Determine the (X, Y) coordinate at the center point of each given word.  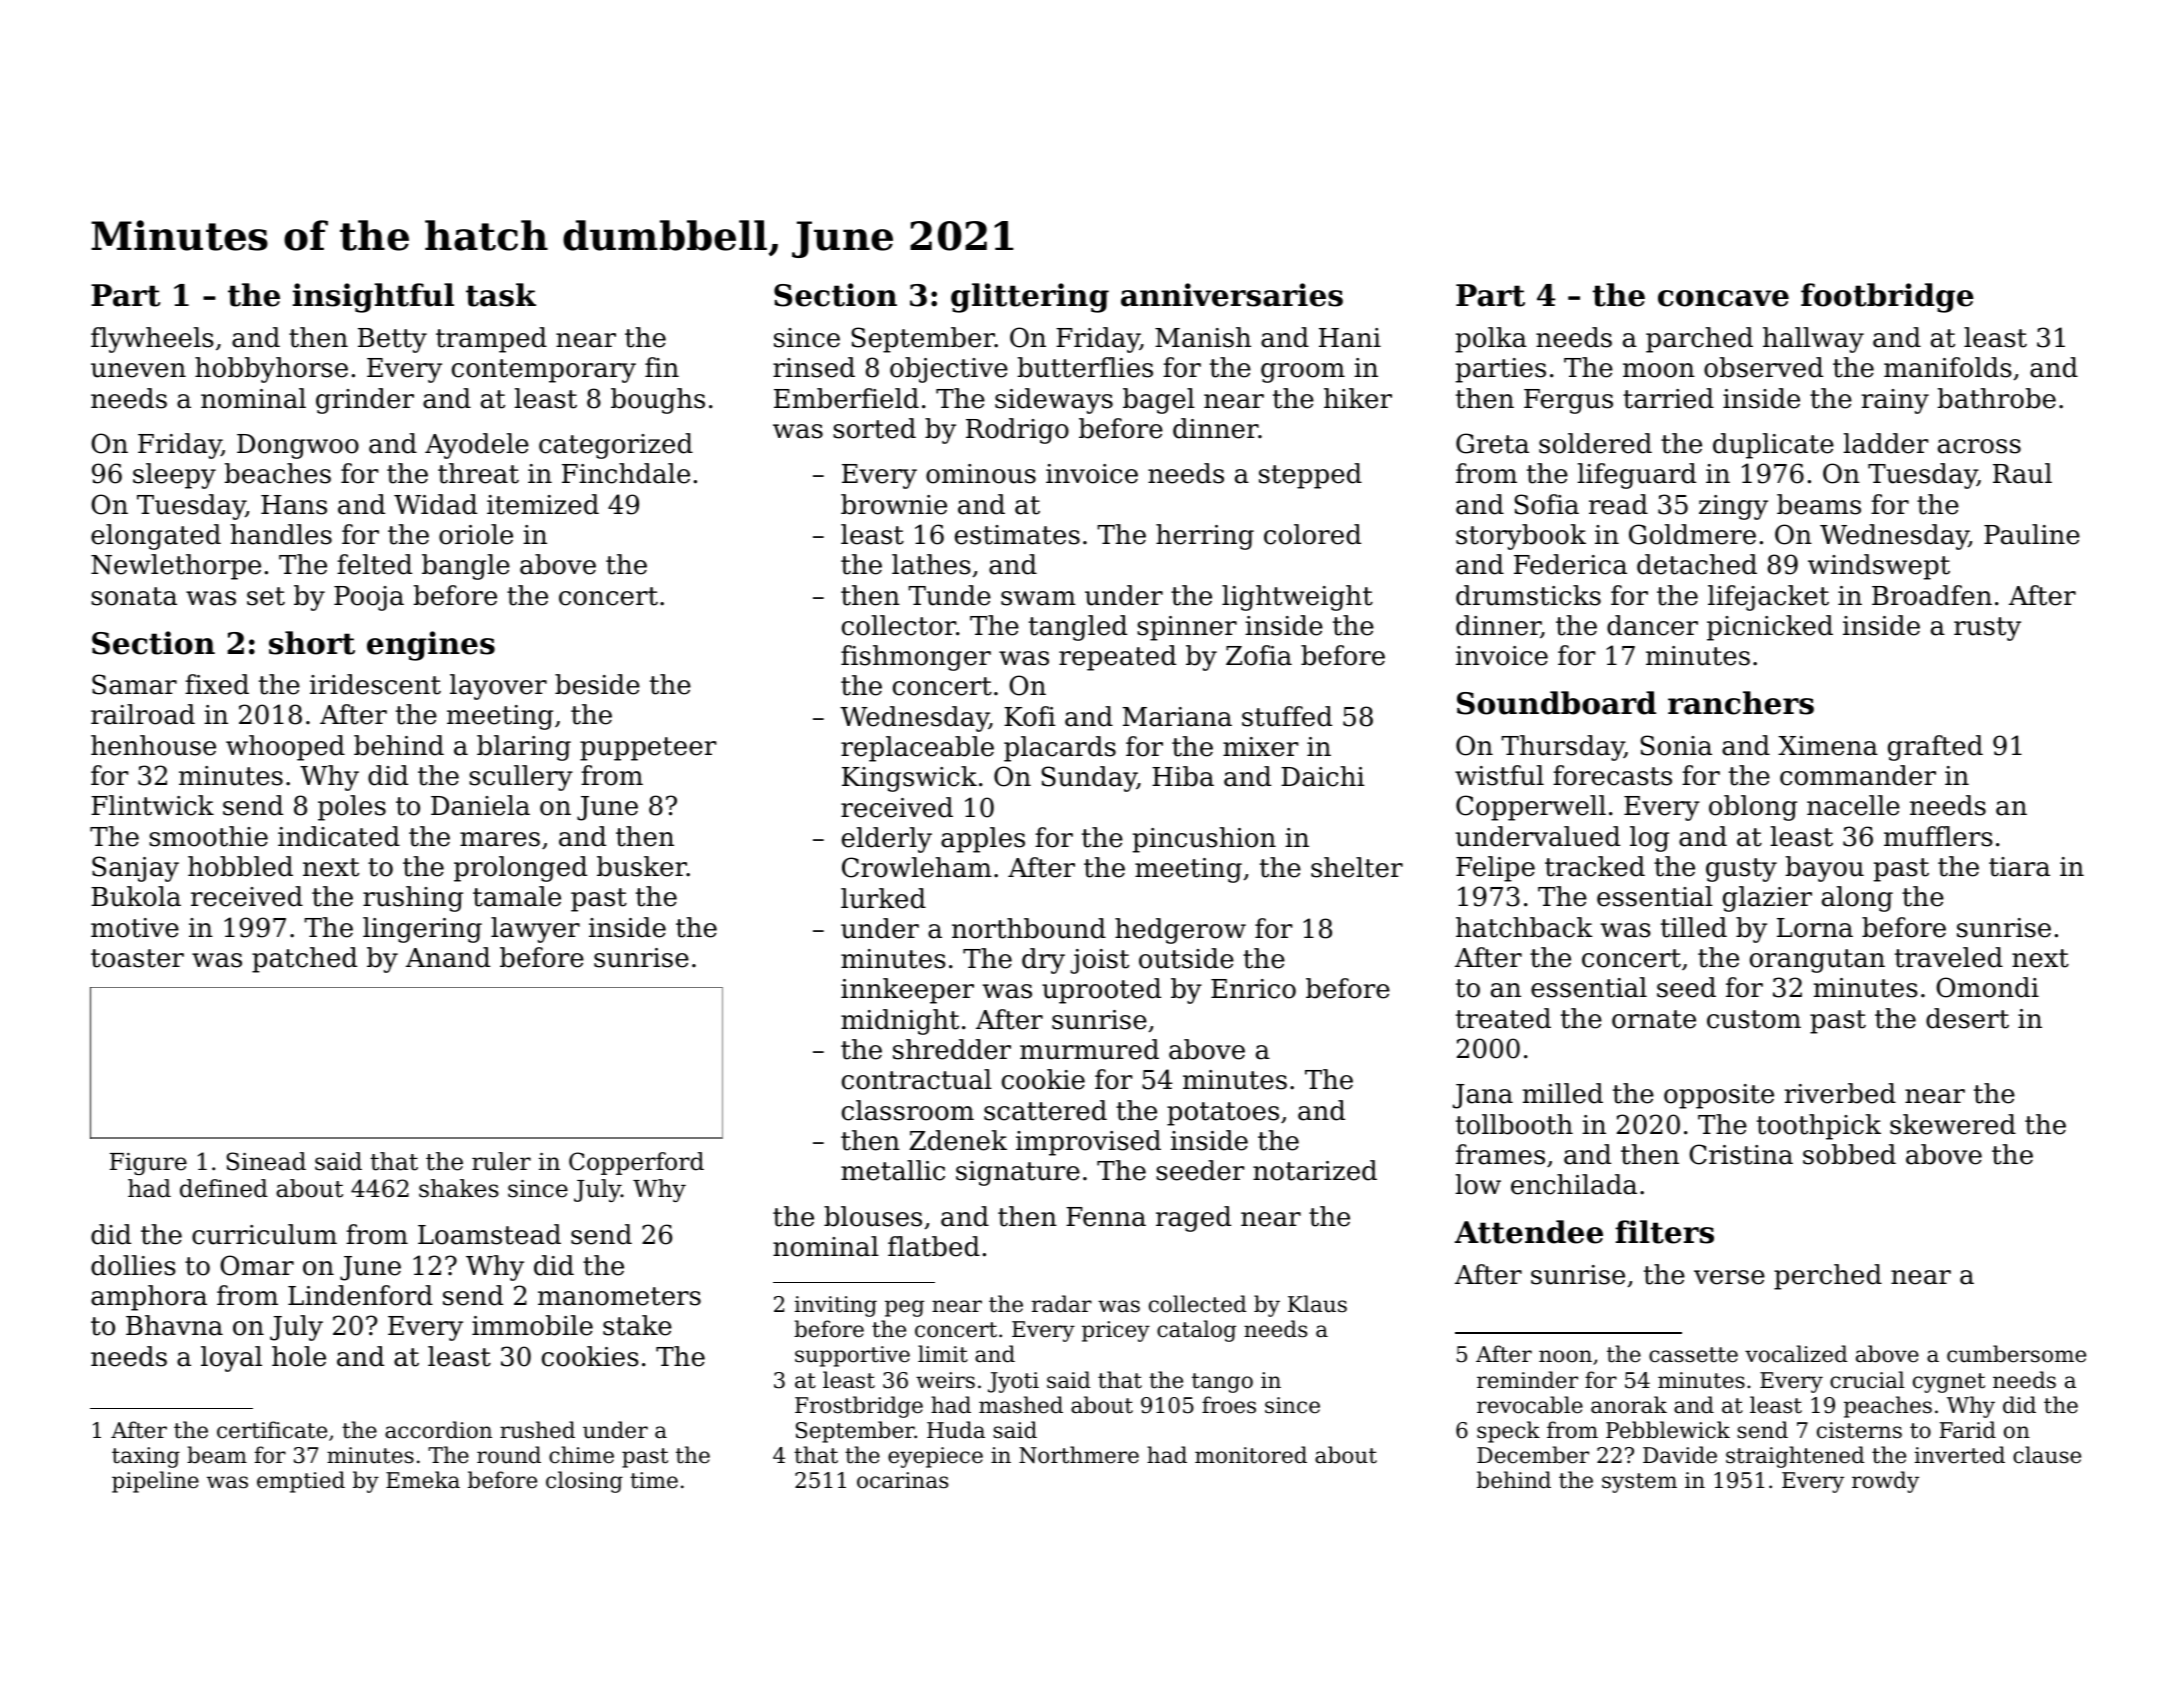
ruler (501, 1161)
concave (1723, 298)
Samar (134, 684)
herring (1205, 537)
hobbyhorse (271, 370)
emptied (301, 1482)
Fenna (1106, 1217)
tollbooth (1514, 1124)
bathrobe (1996, 398)
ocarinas (902, 1480)
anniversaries (1232, 295)
